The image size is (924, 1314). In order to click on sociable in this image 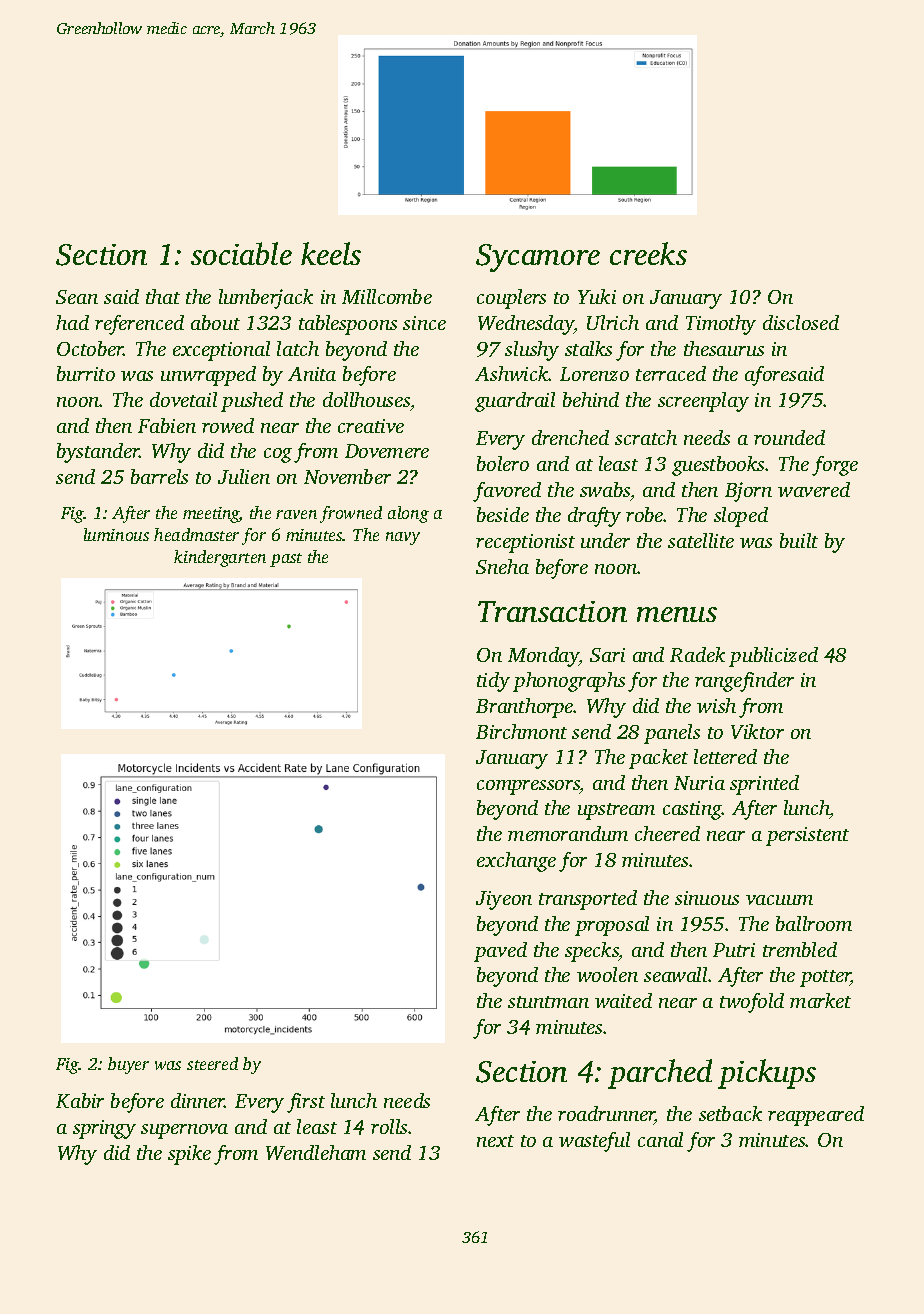, I will do `click(241, 253)`.
